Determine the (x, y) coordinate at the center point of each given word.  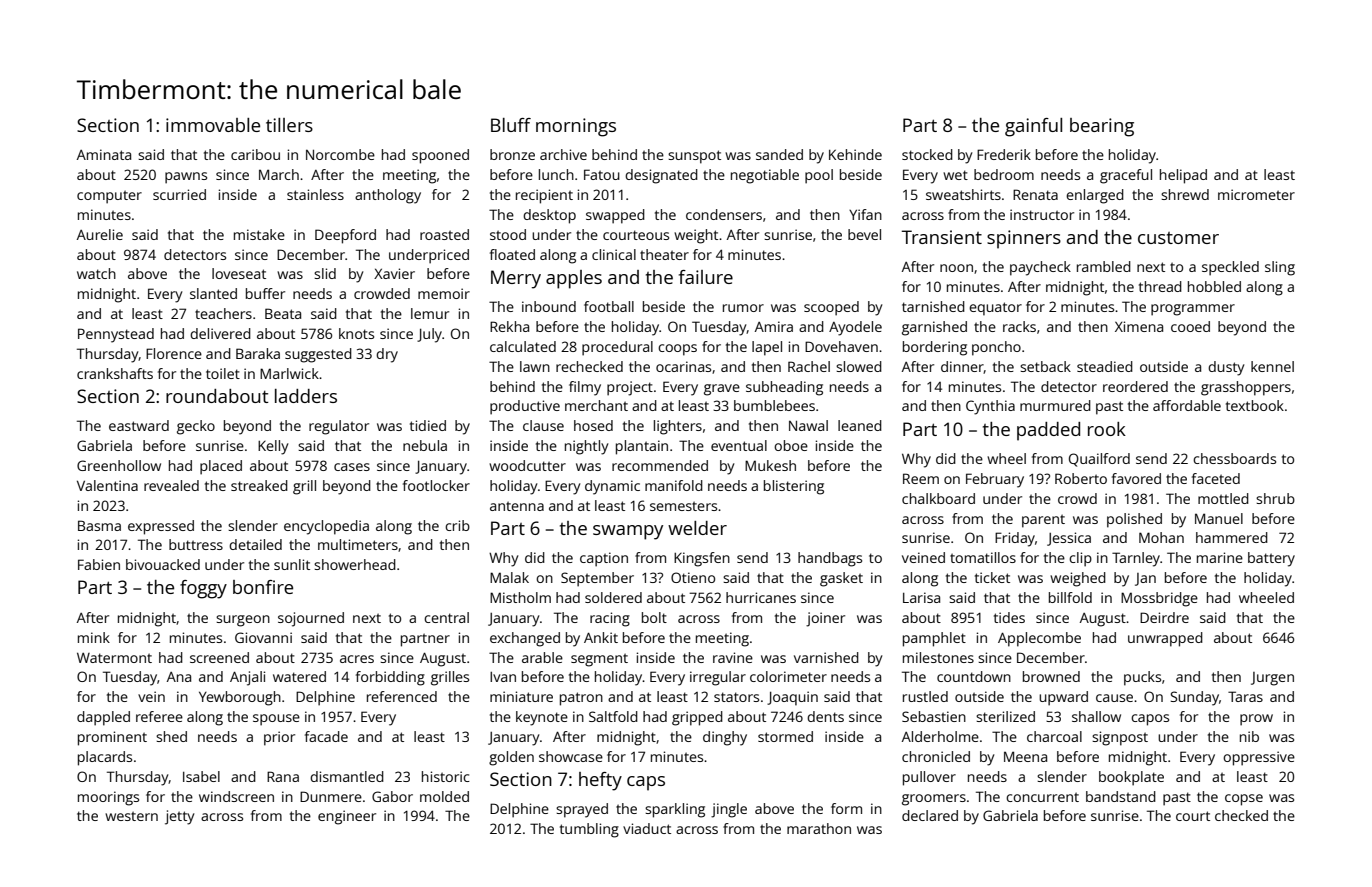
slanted (213, 293)
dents (825, 716)
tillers (289, 125)
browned (1051, 676)
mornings (576, 127)
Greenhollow (119, 465)
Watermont (114, 657)
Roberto (1081, 478)
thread (1160, 286)
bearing (1102, 127)
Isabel (201, 776)
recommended (660, 465)
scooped (831, 308)
